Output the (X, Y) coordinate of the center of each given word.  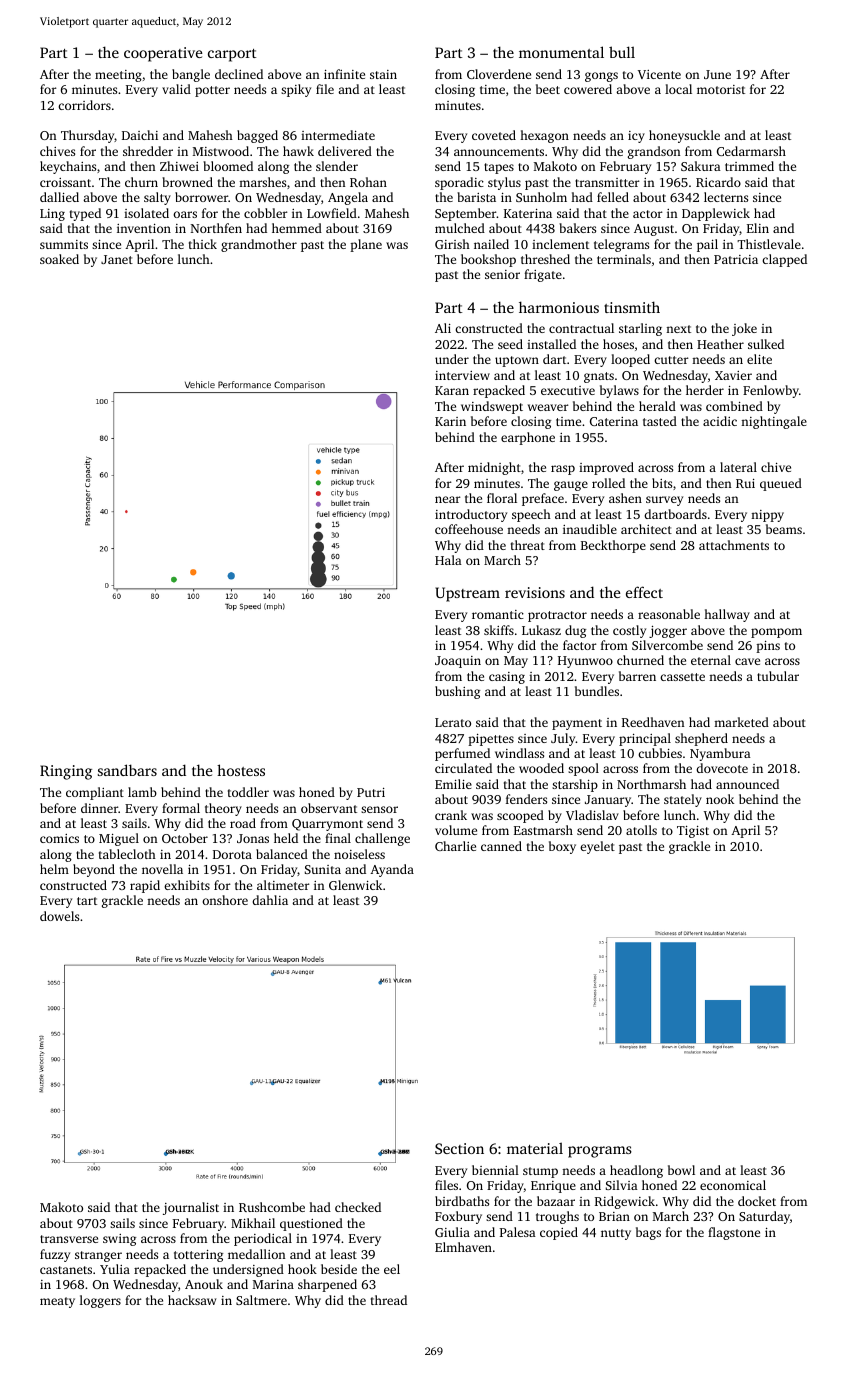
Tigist (693, 832)
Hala (448, 560)
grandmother (259, 245)
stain (383, 74)
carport (232, 55)
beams (784, 529)
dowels (59, 916)
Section (459, 1148)
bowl (681, 1170)
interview (462, 375)
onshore (225, 900)
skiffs (499, 630)
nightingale (774, 422)
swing (119, 1240)
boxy (562, 847)
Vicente (659, 74)
